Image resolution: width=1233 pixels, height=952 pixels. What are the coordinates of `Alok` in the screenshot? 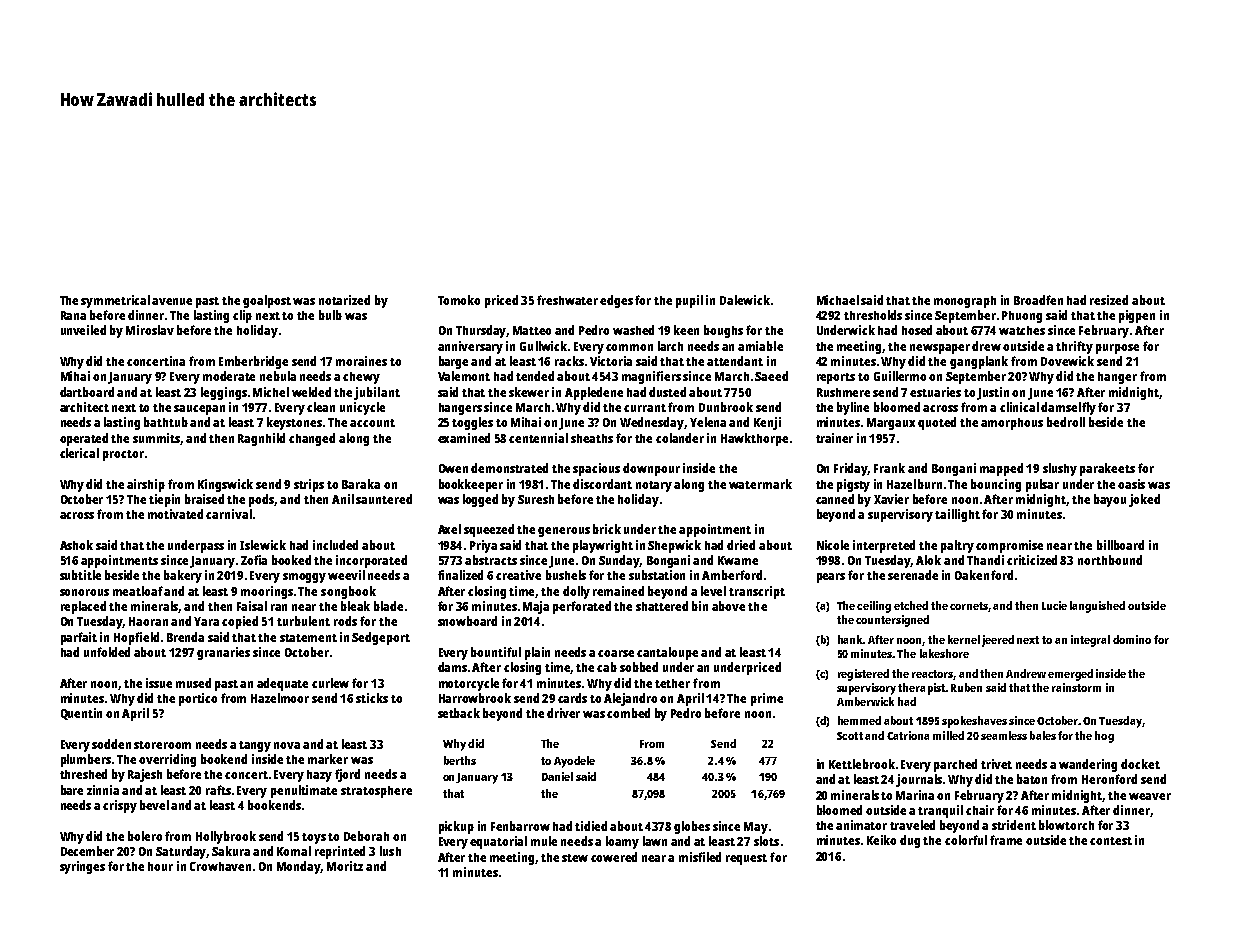 It's located at (928, 560).
